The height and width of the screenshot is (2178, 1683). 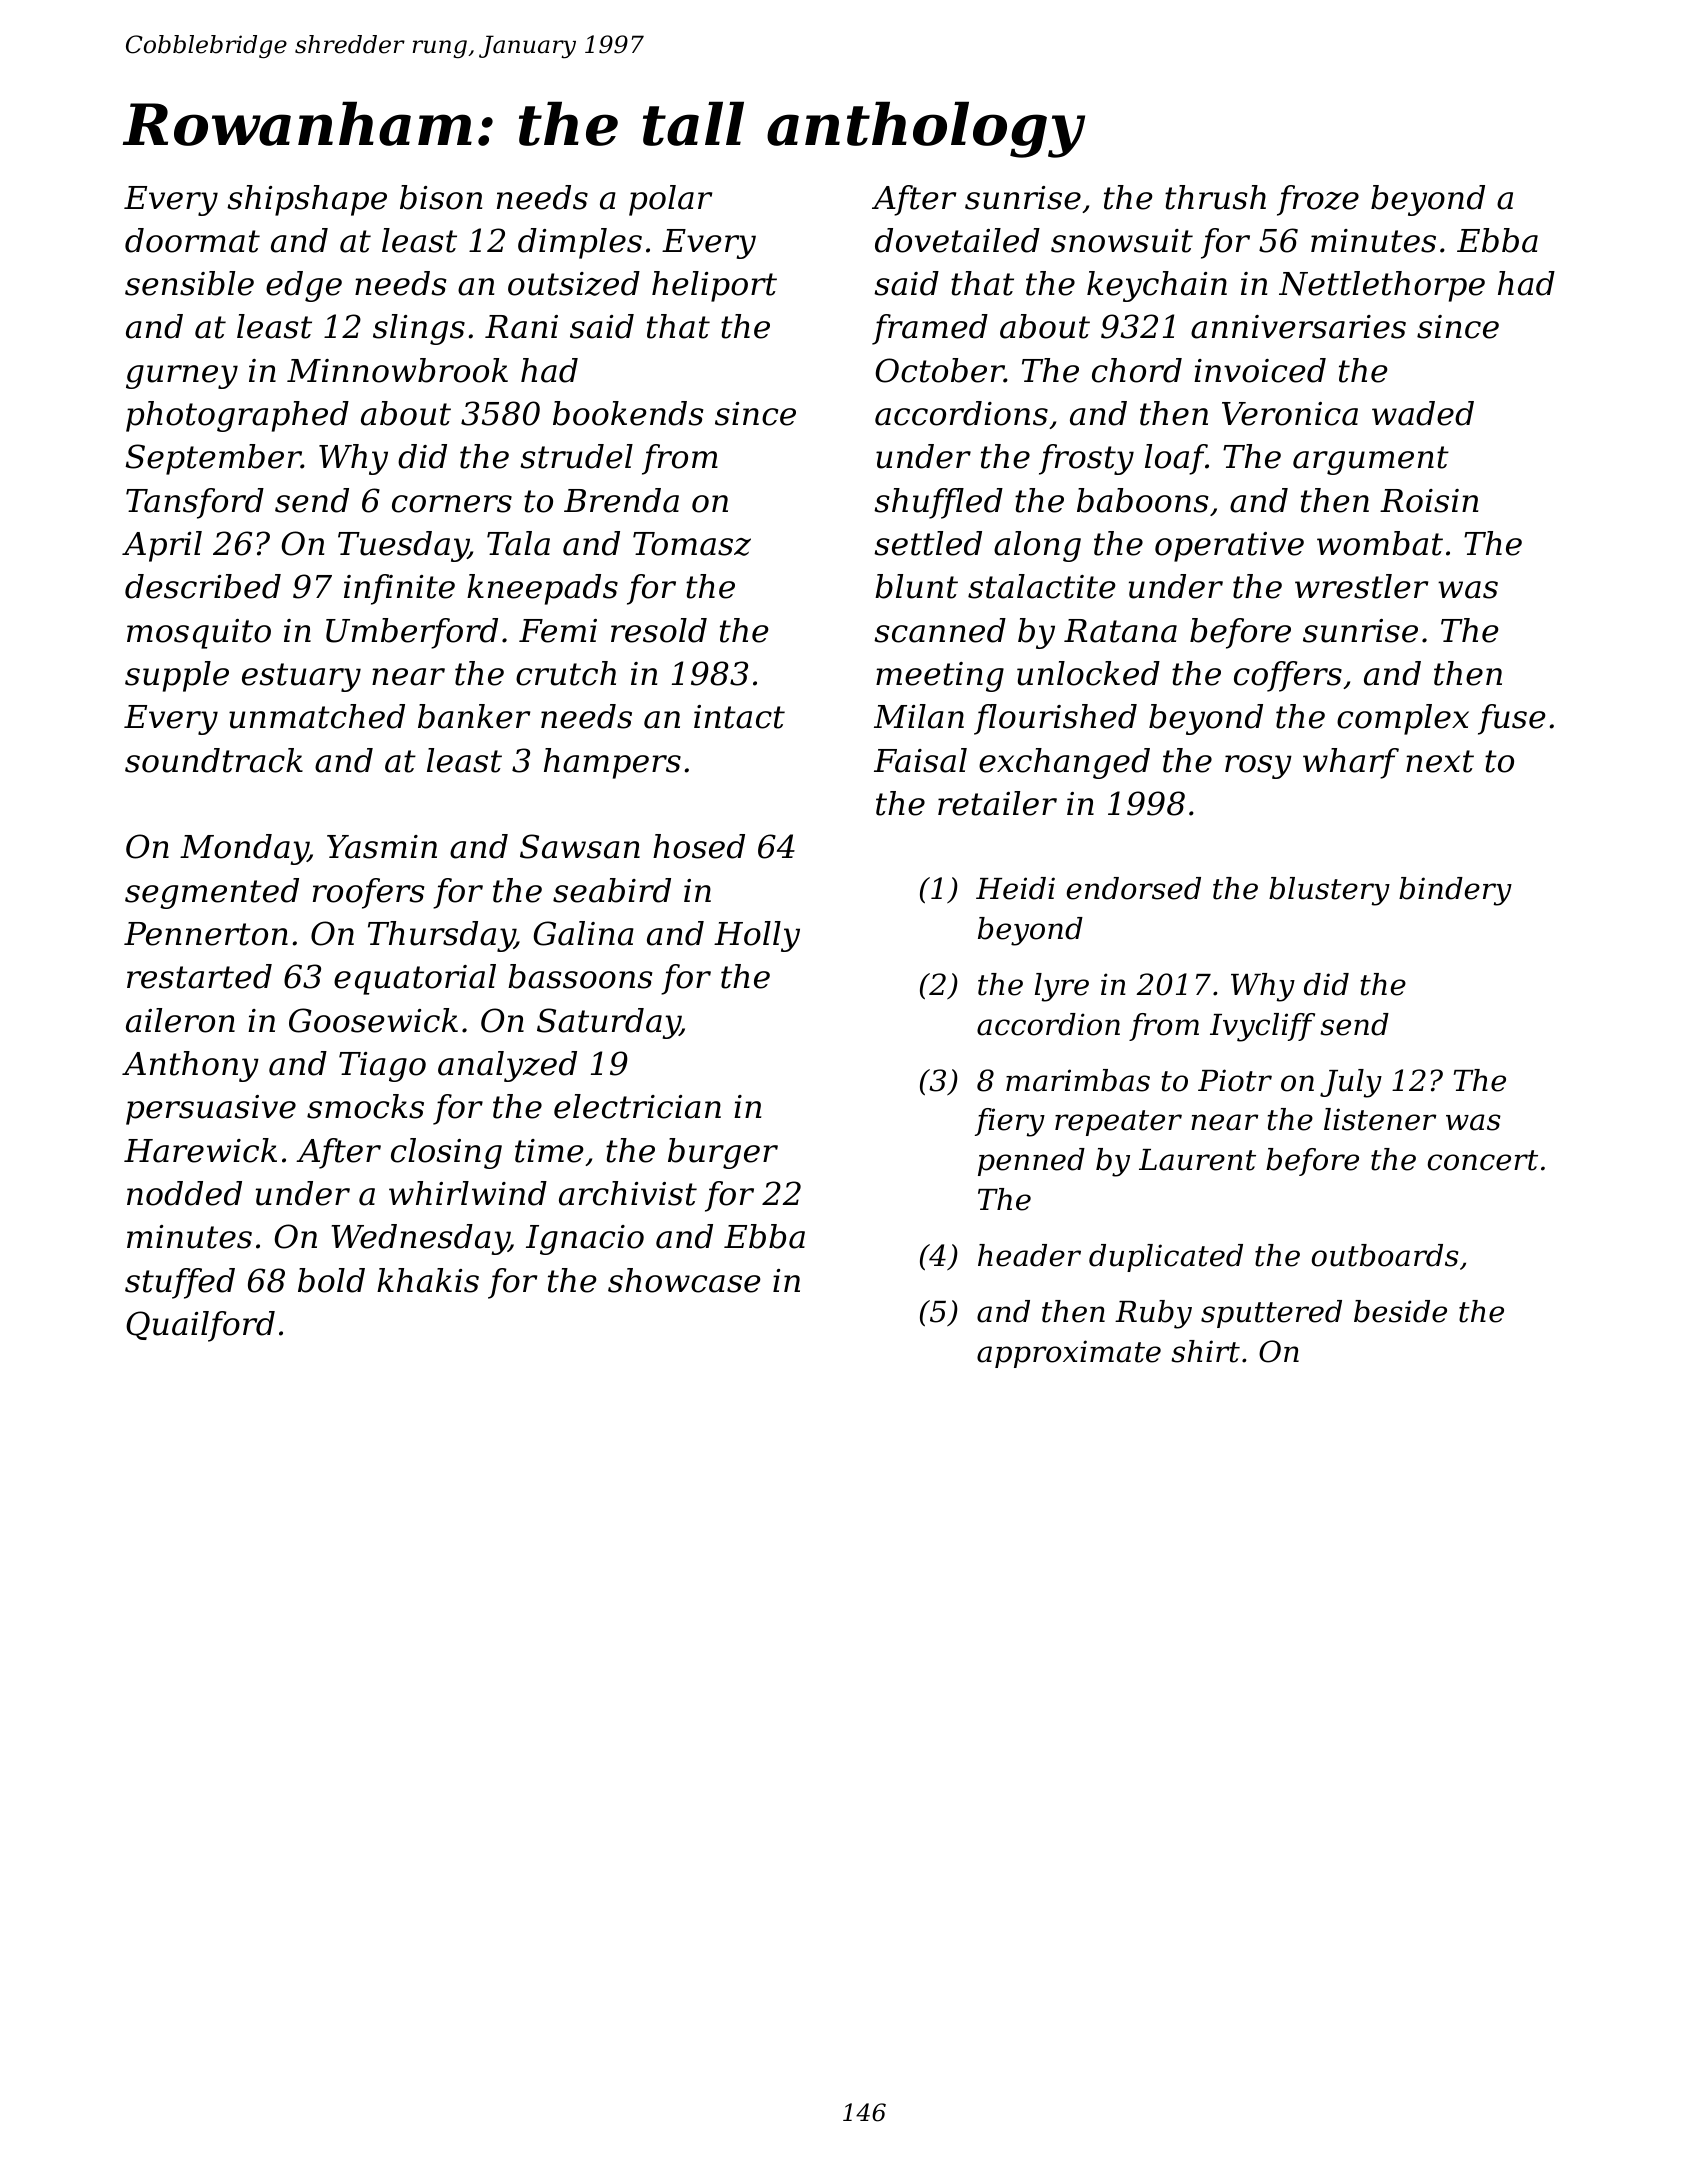 I want to click on polar, so click(x=670, y=200).
